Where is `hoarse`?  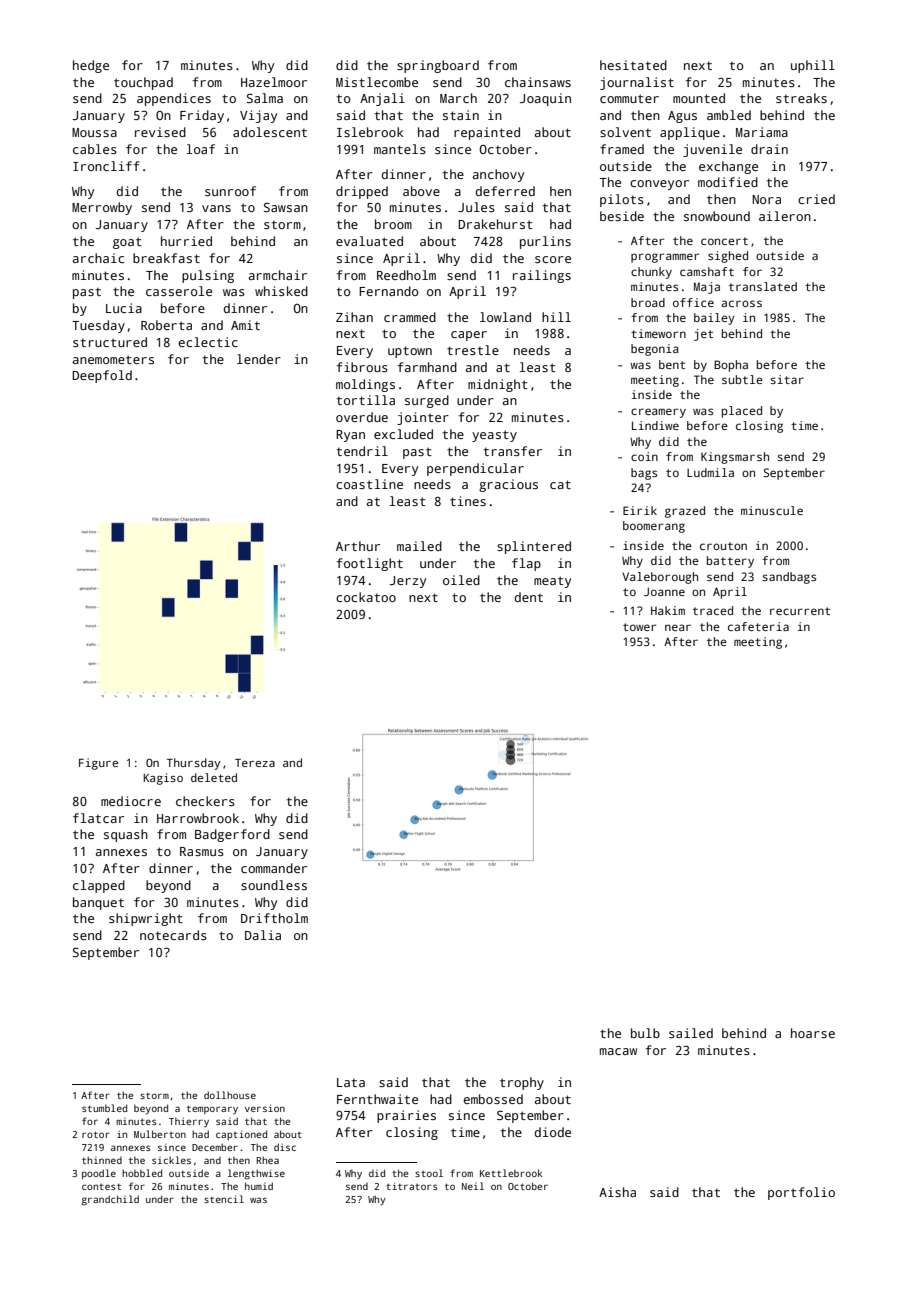 hoarse is located at coordinates (813, 1033).
